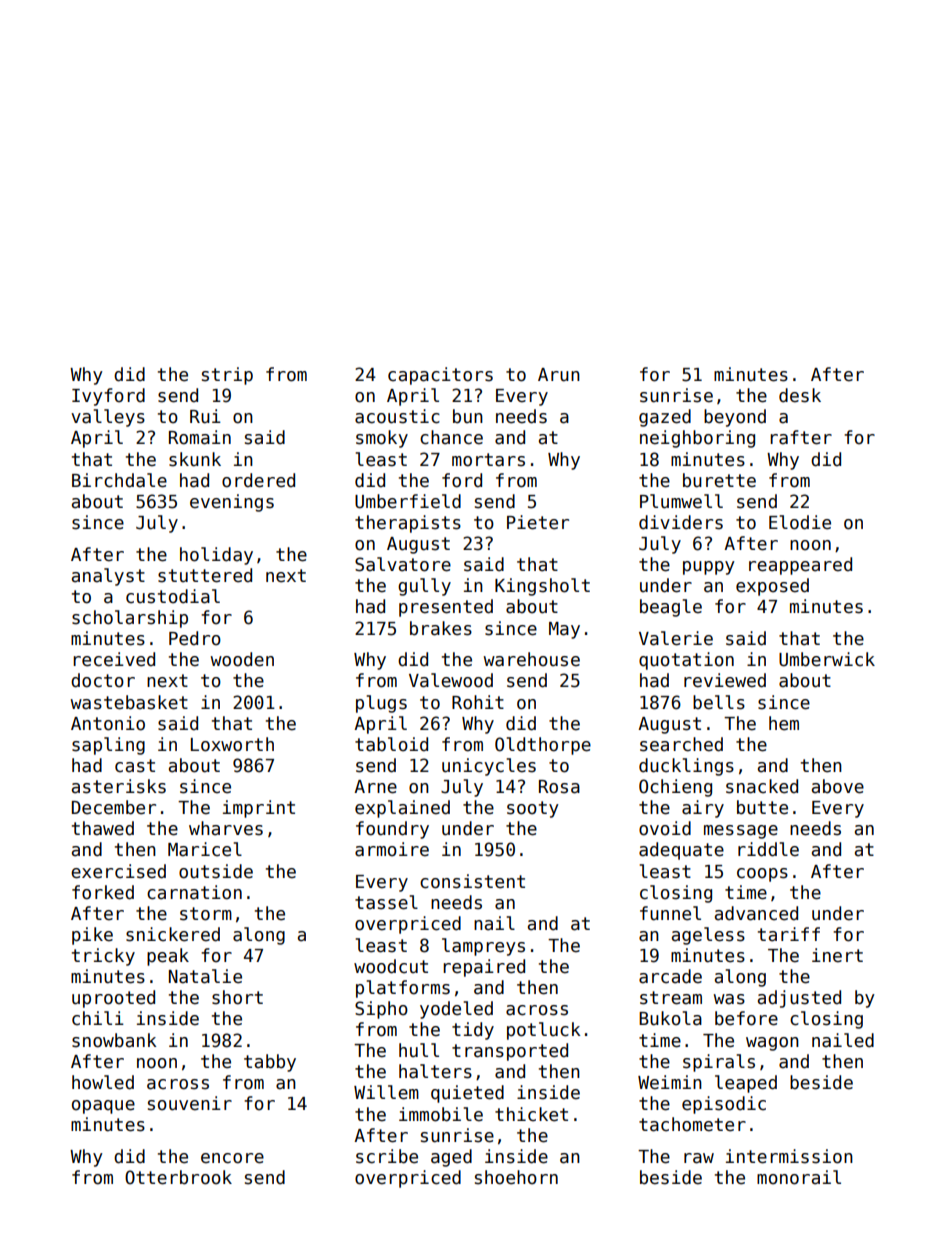  I want to click on wagon, so click(772, 1044).
